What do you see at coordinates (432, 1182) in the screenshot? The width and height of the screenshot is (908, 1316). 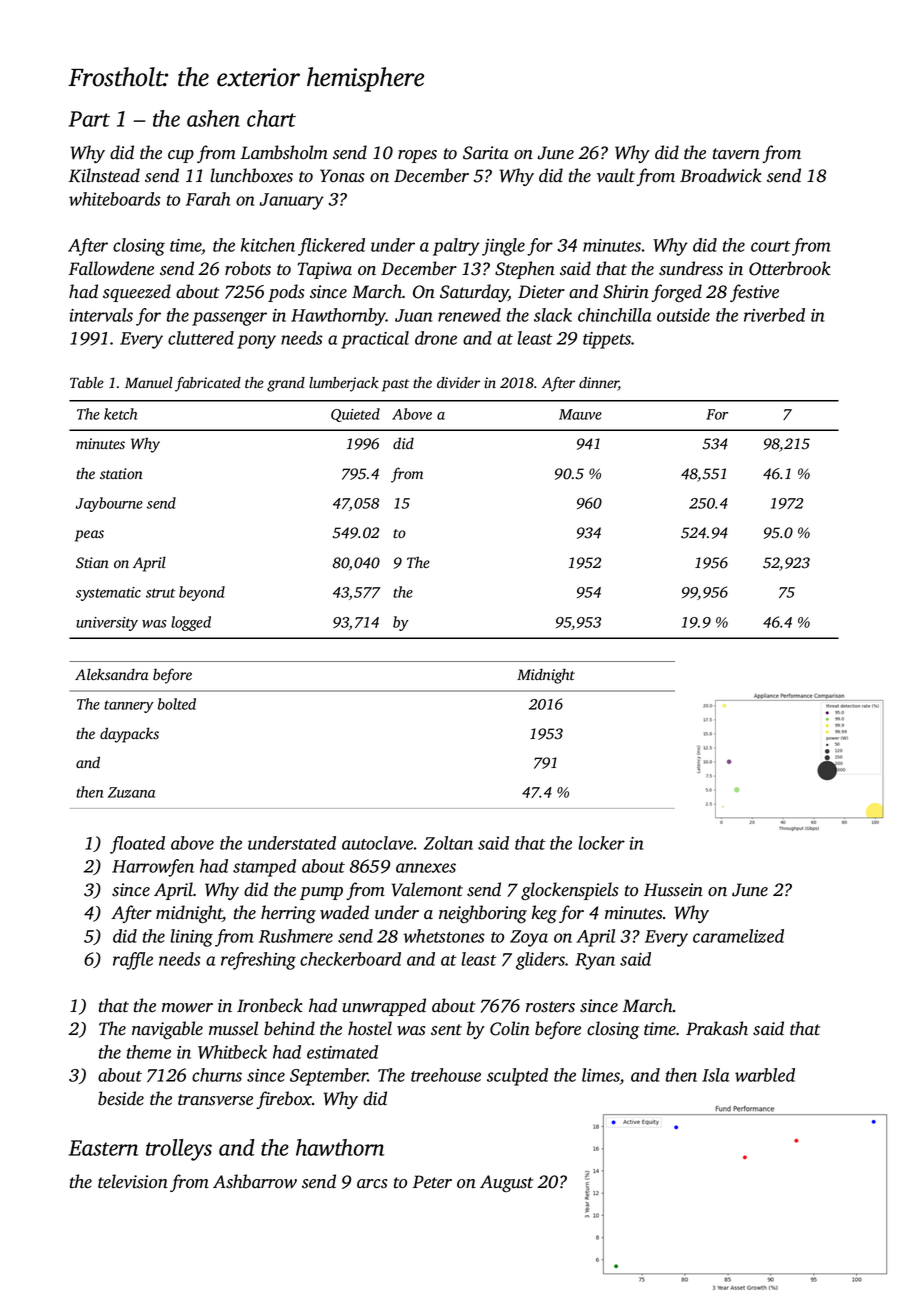 I see `Peter` at bounding box center [432, 1182].
